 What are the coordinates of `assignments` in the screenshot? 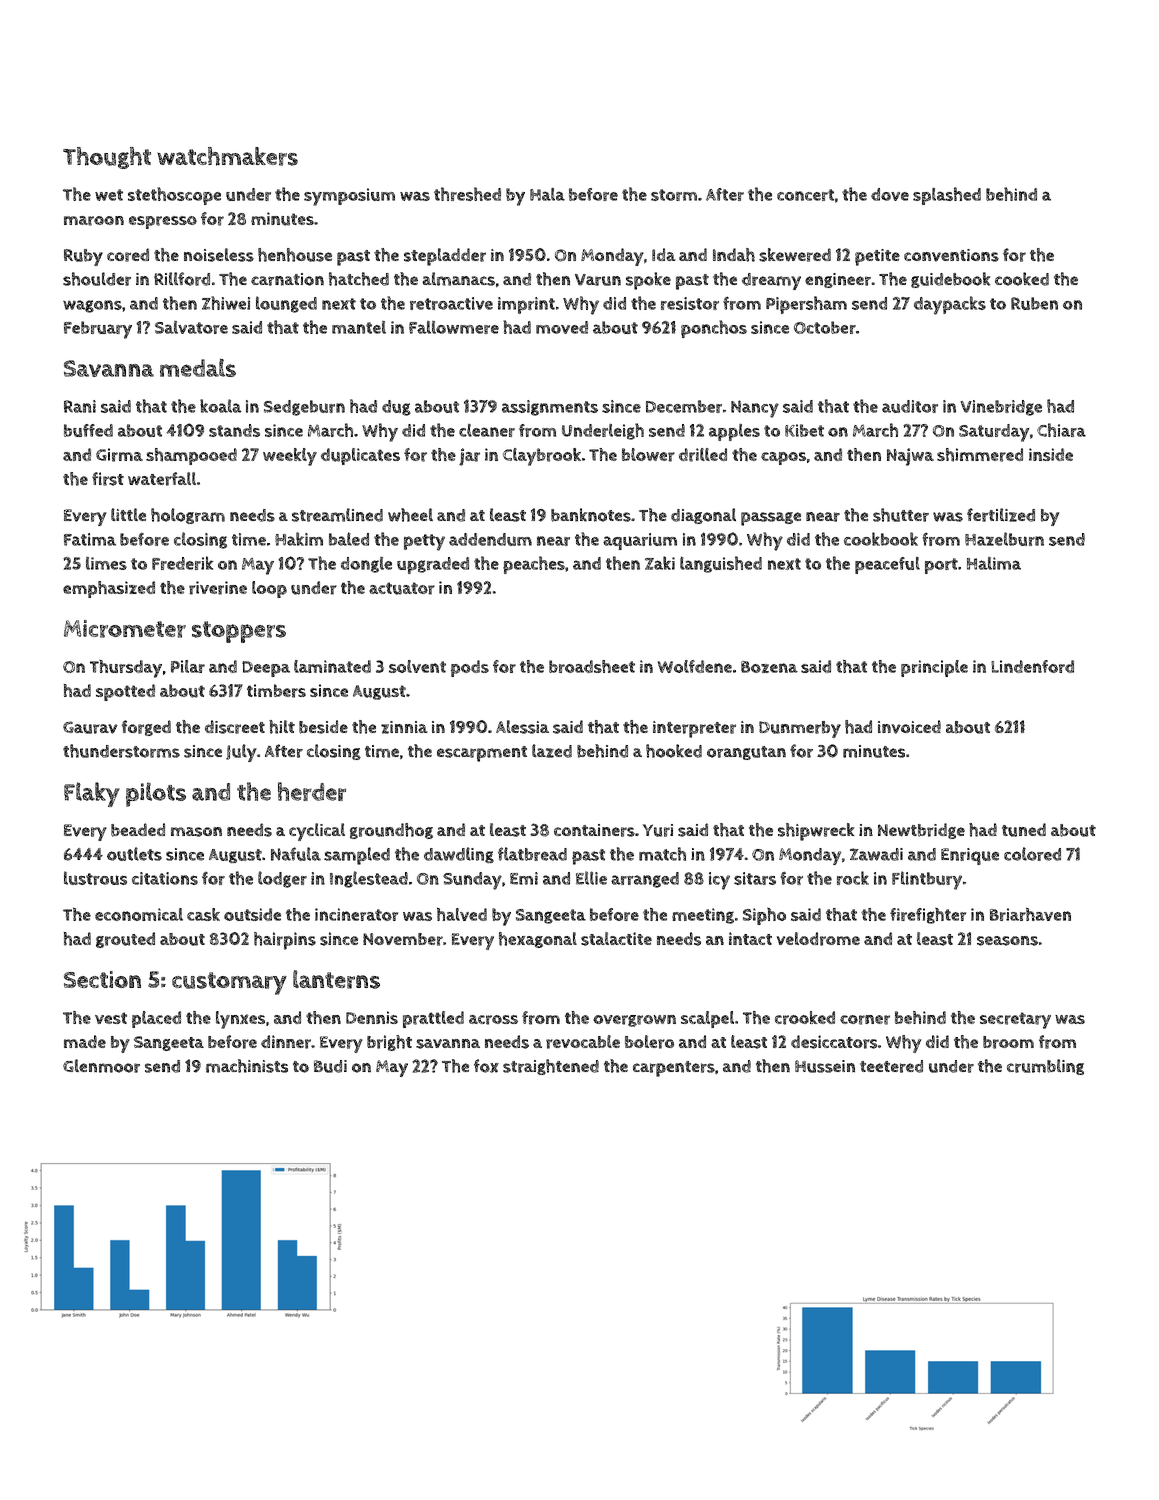 It's located at (550, 408).
